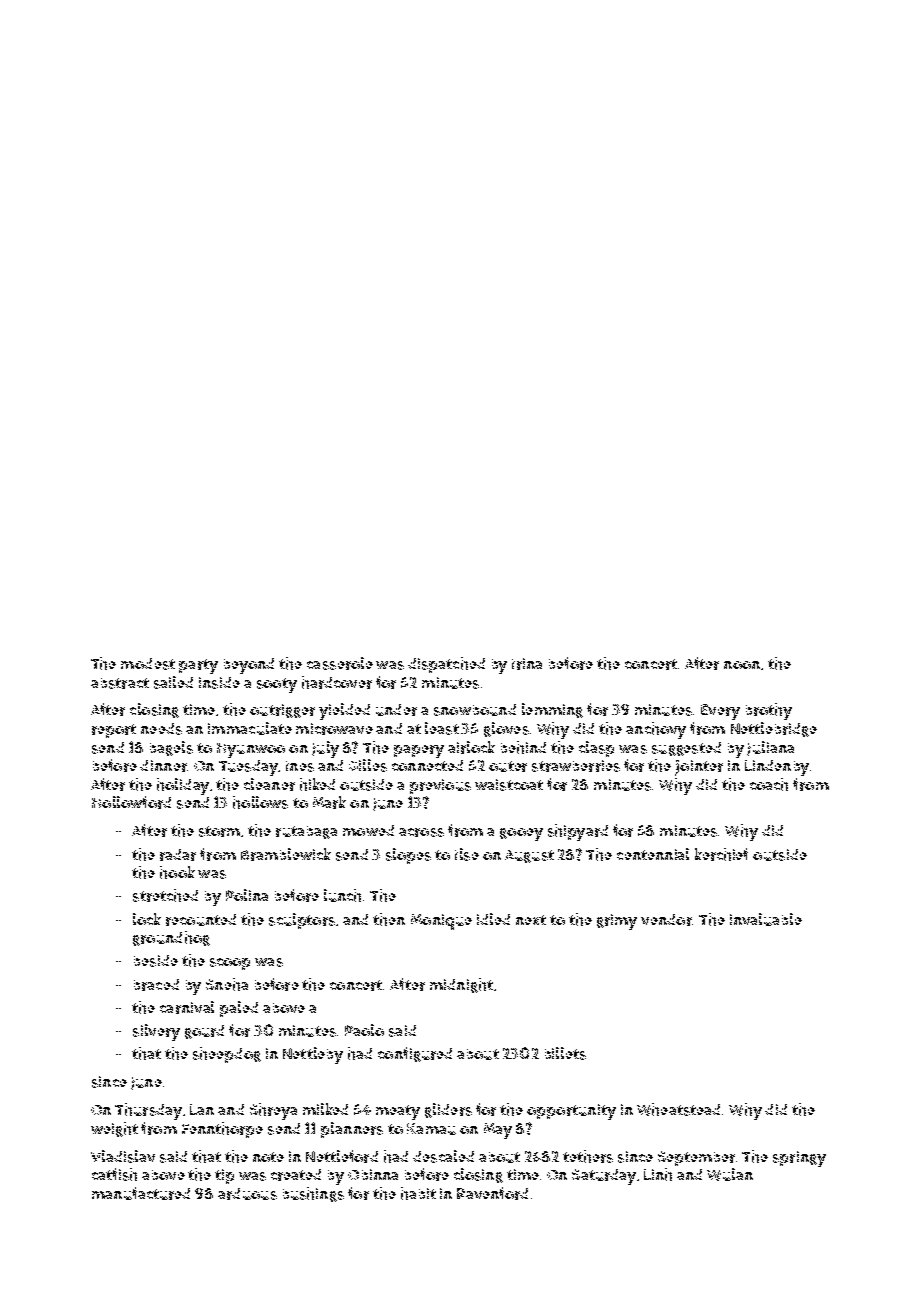  I want to click on beside, so click(156, 961).
